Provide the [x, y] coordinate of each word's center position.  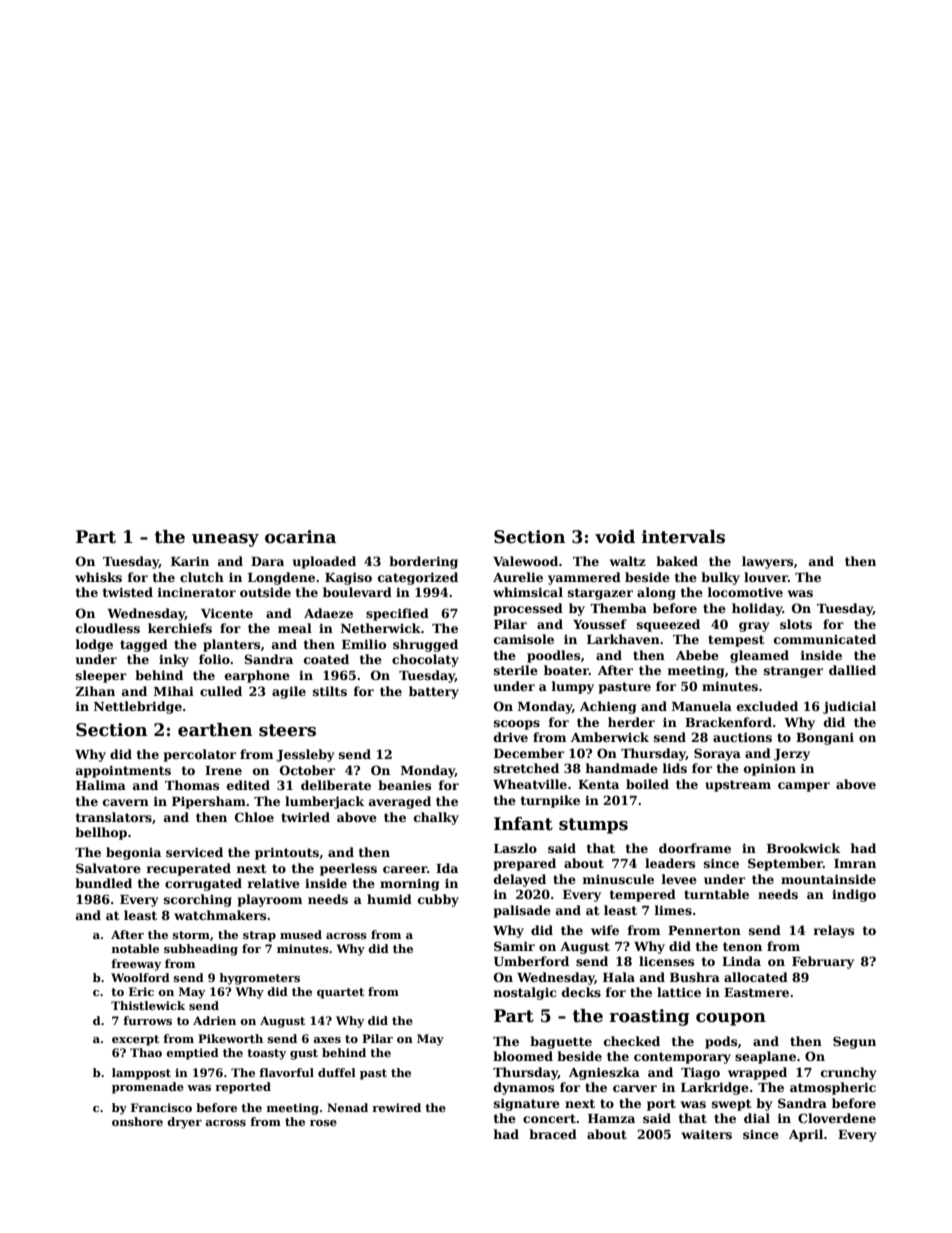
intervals [683, 537]
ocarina [300, 537]
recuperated [188, 869]
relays [833, 931]
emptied [192, 1054]
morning [409, 884]
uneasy [225, 540]
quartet [340, 993]
